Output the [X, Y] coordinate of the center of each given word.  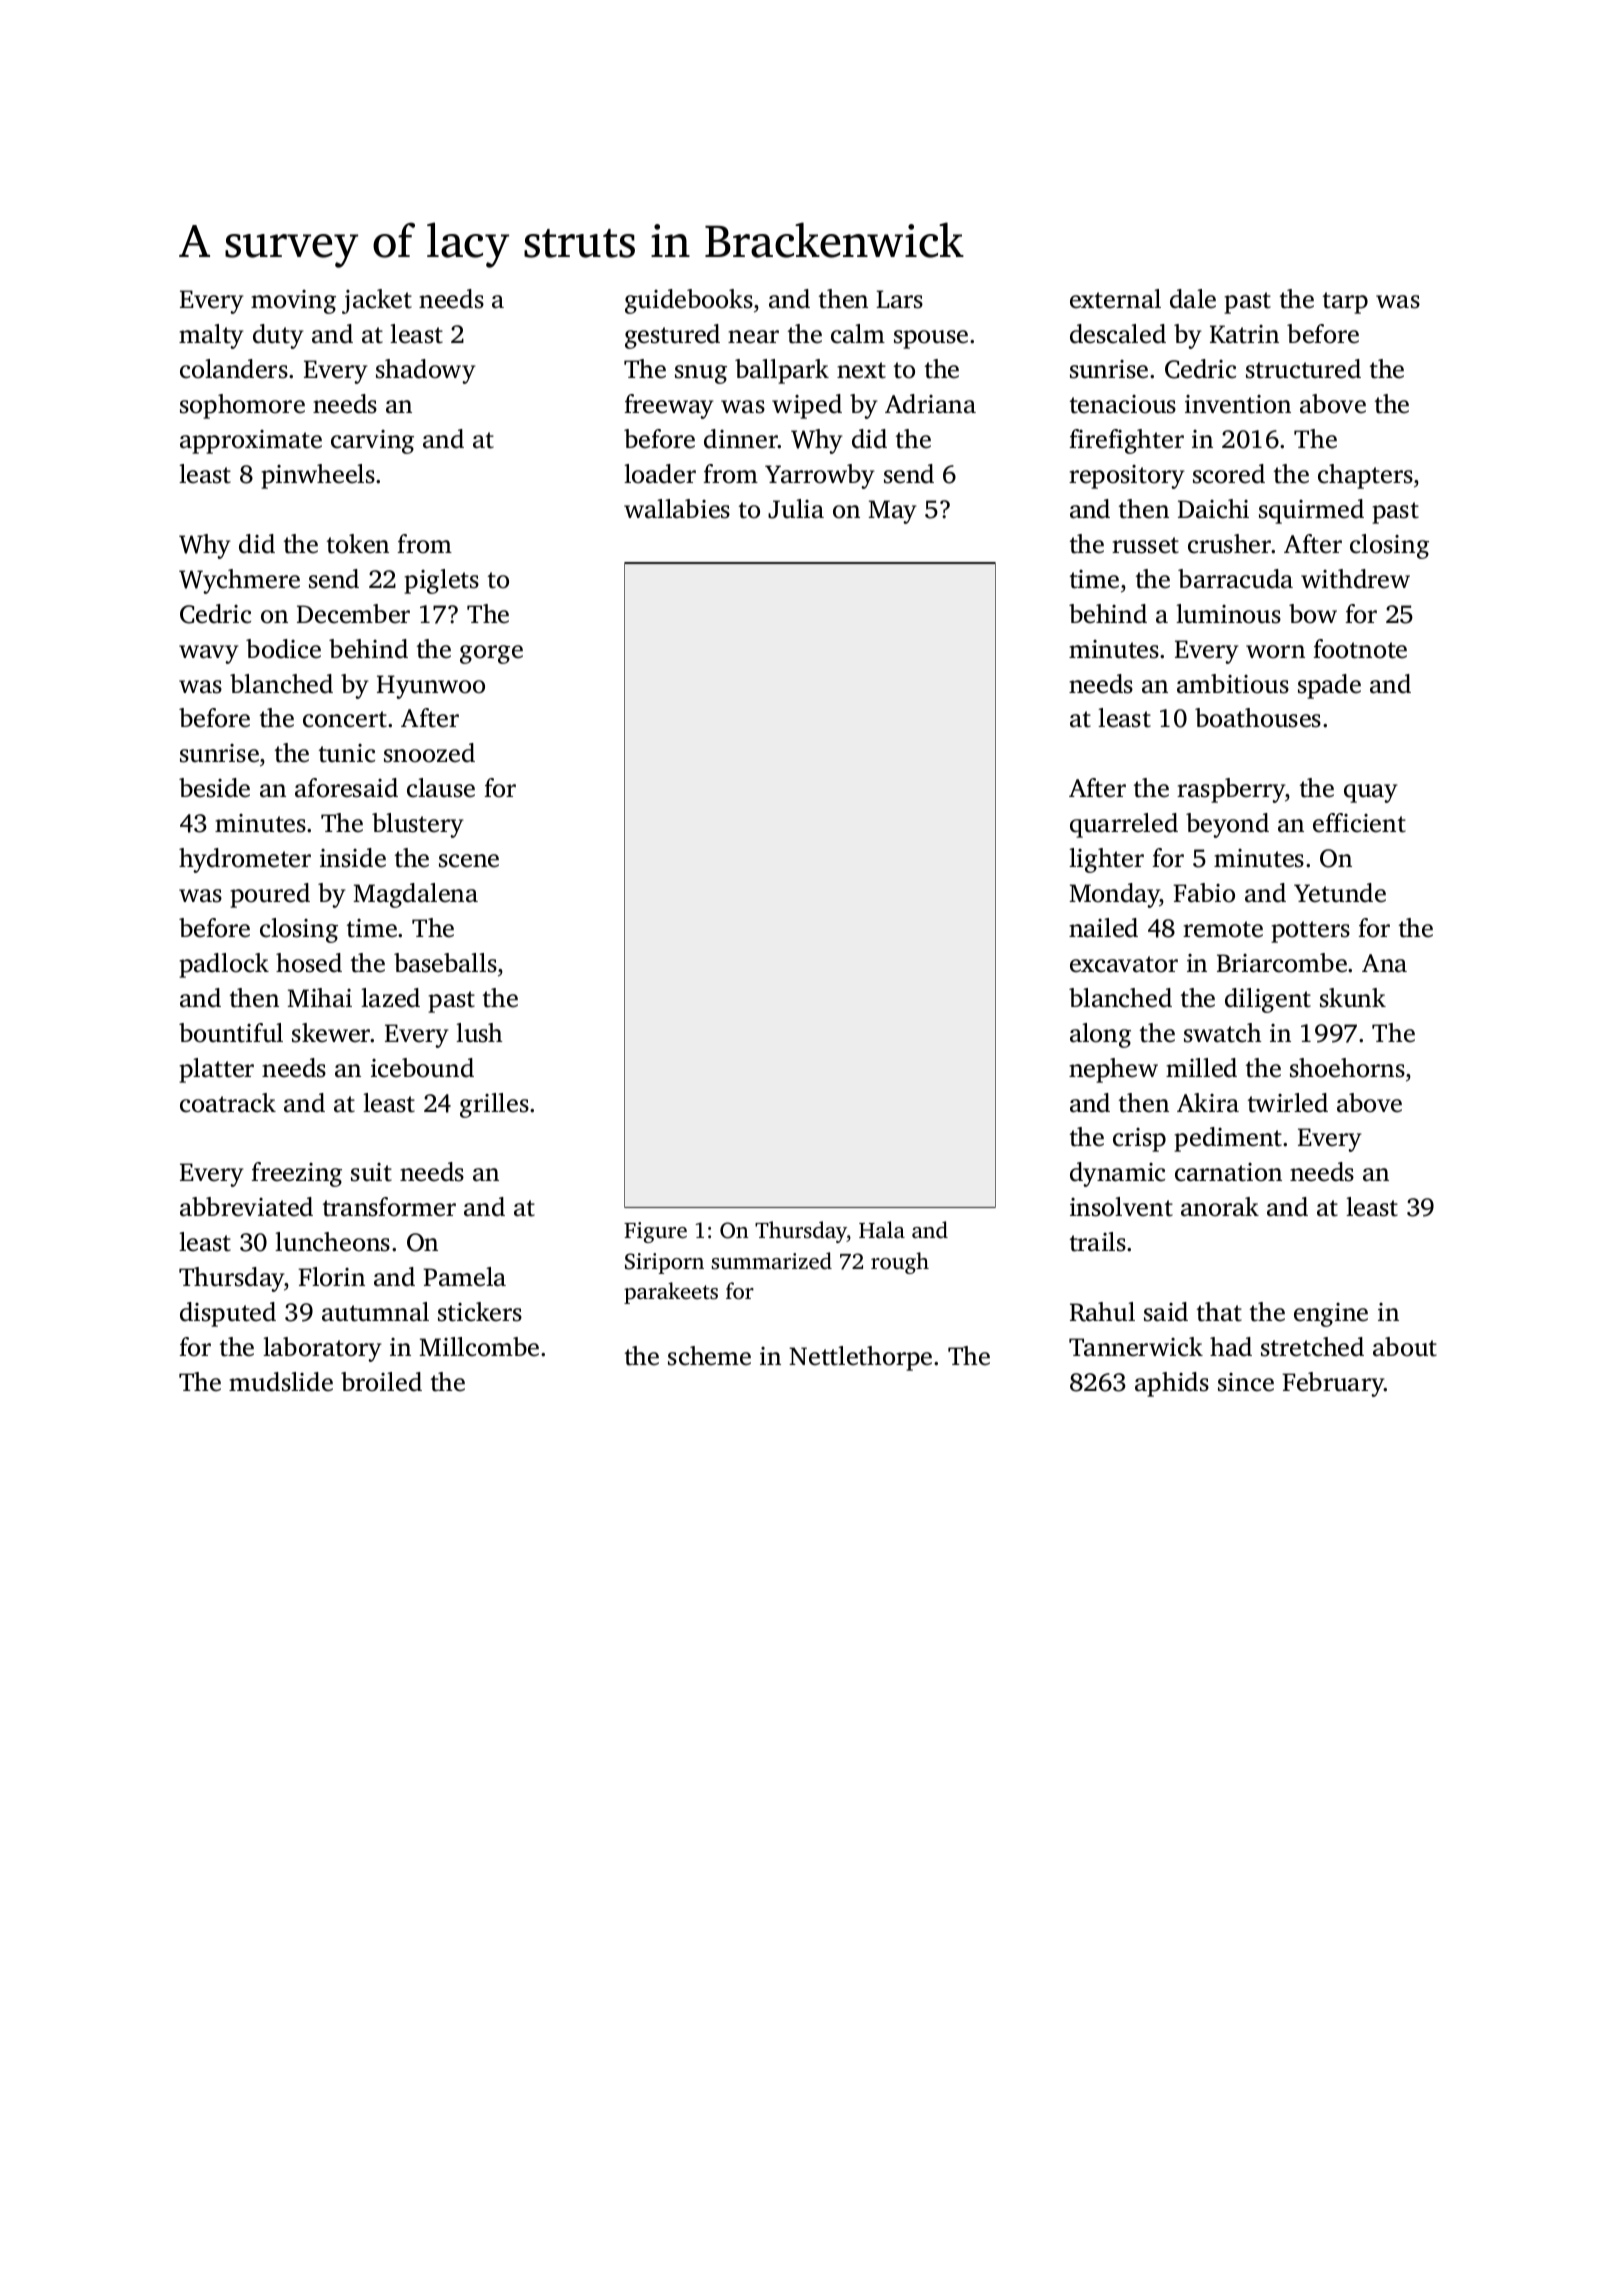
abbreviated [246, 1207]
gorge [491, 654]
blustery [418, 825]
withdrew [1355, 579]
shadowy [426, 371]
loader [660, 474]
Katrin [1244, 334]
